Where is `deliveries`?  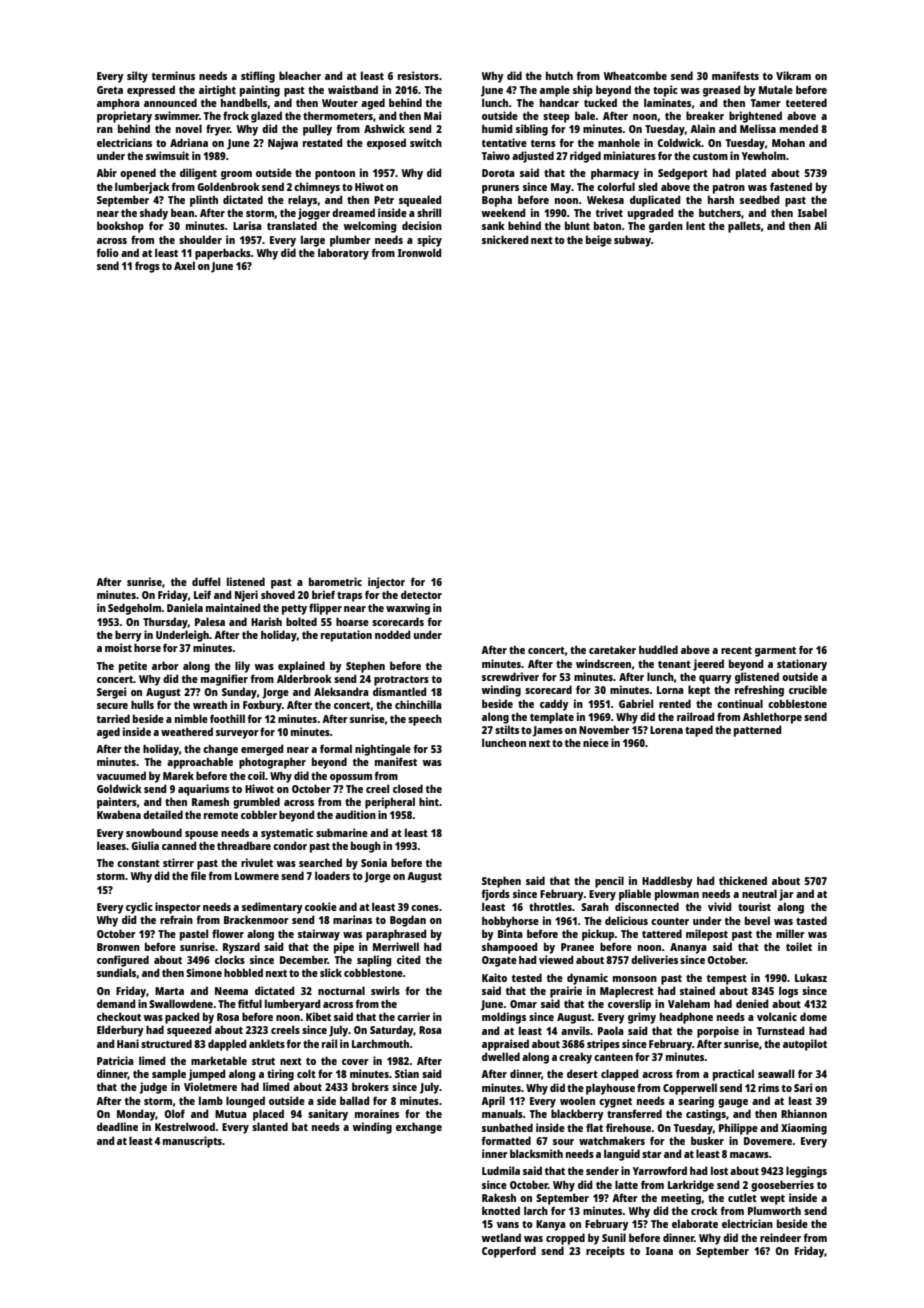
deliveries is located at coordinates (654, 959).
